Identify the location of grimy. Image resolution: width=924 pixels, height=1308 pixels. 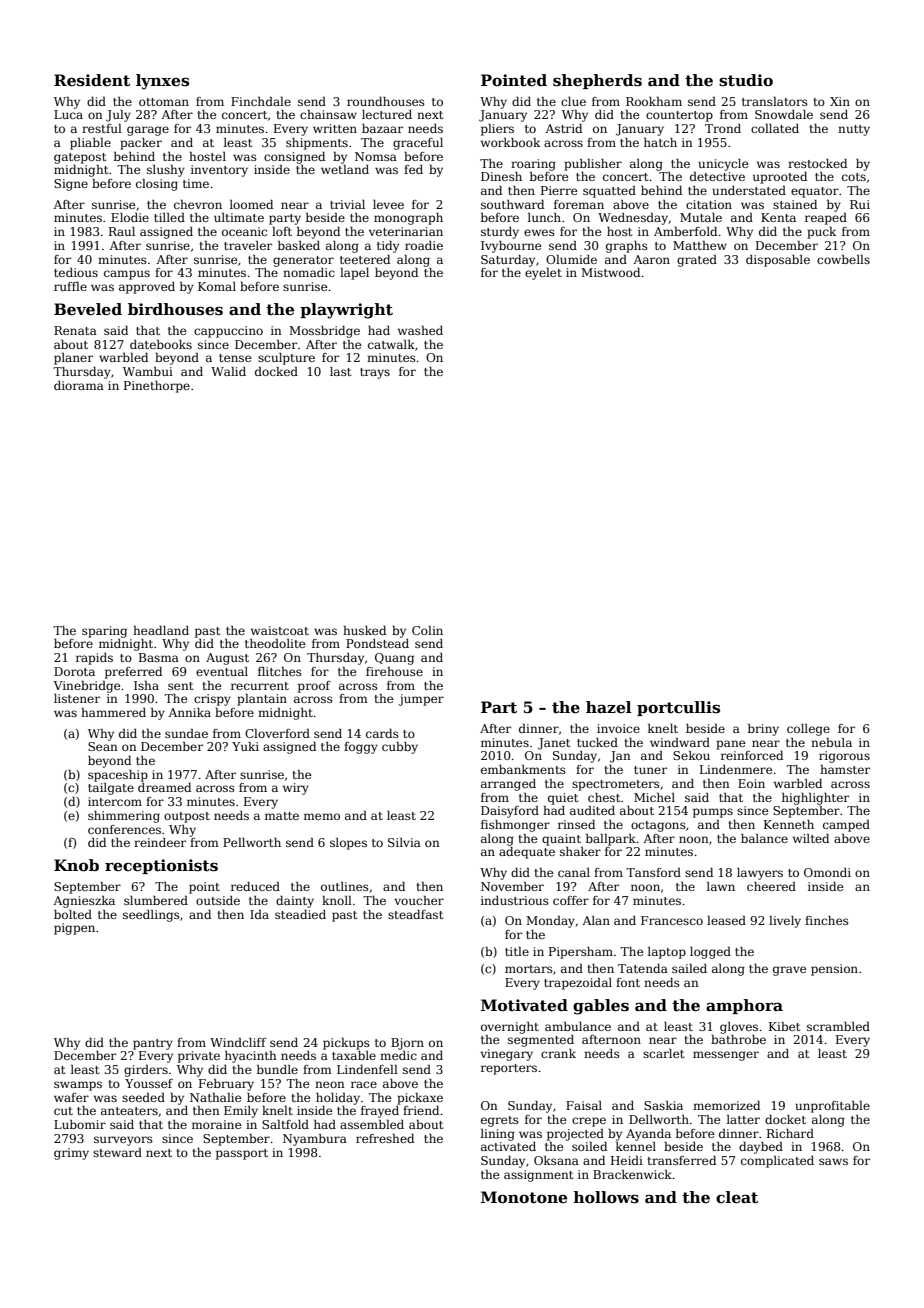
(71, 1154).
